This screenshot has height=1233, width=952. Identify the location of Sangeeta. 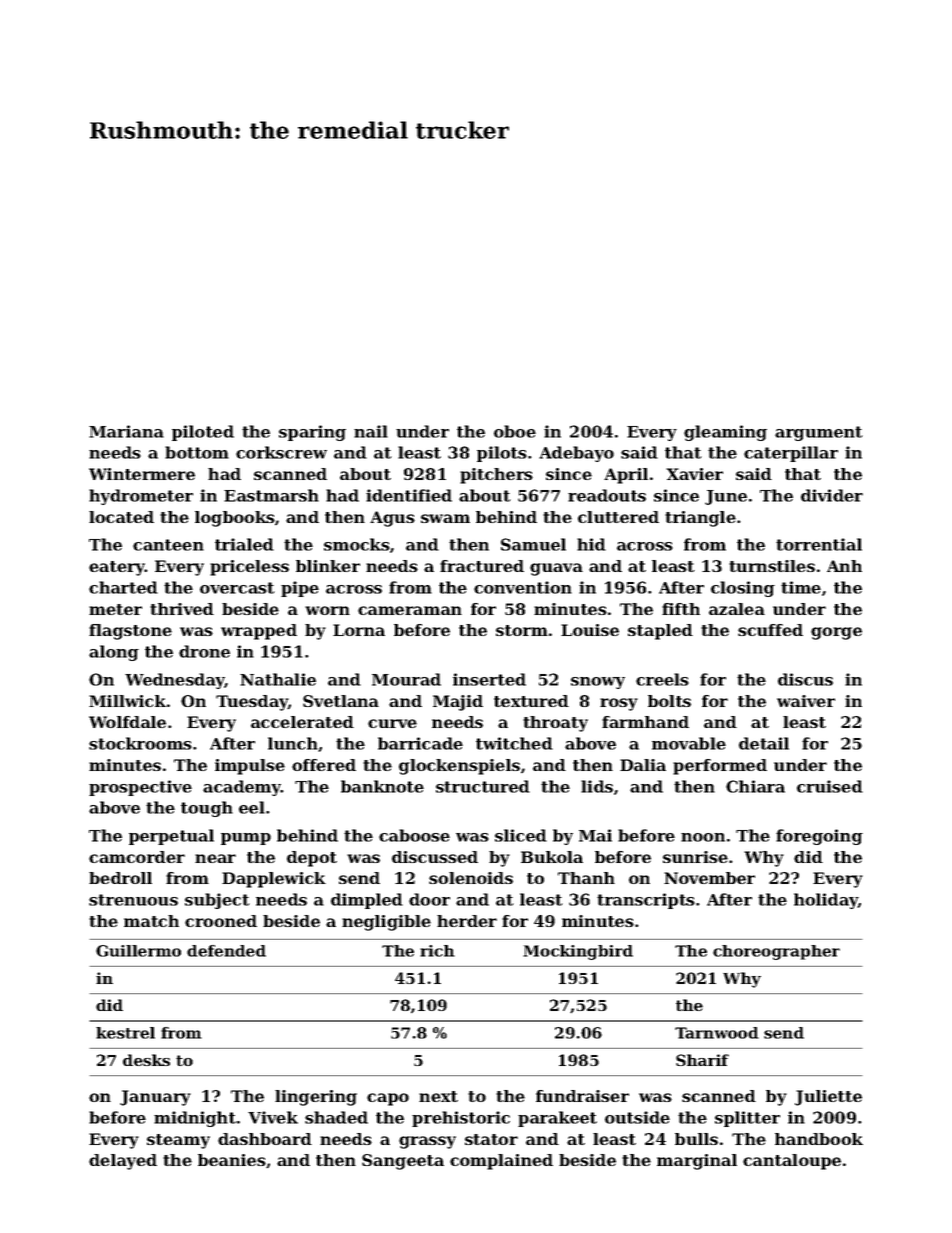
(403, 1162).
